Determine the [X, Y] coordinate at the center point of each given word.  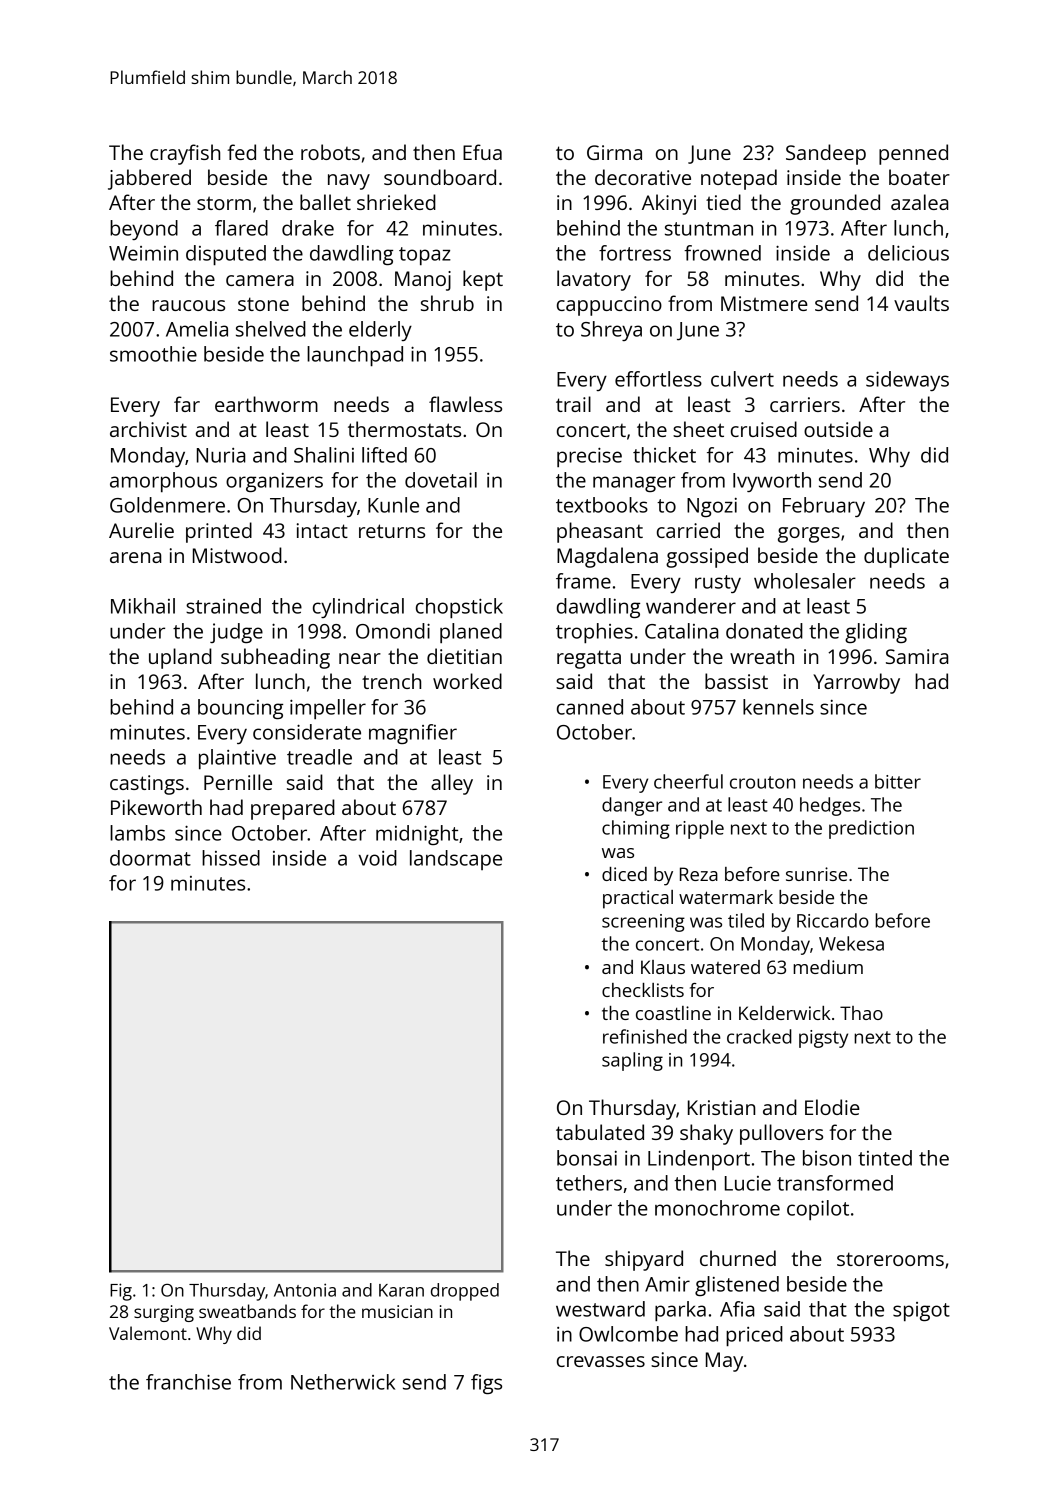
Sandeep [826, 154]
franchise [188, 1382]
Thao [861, 1013]
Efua [482, 152]
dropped [465, 1292]
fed [241, 152]
